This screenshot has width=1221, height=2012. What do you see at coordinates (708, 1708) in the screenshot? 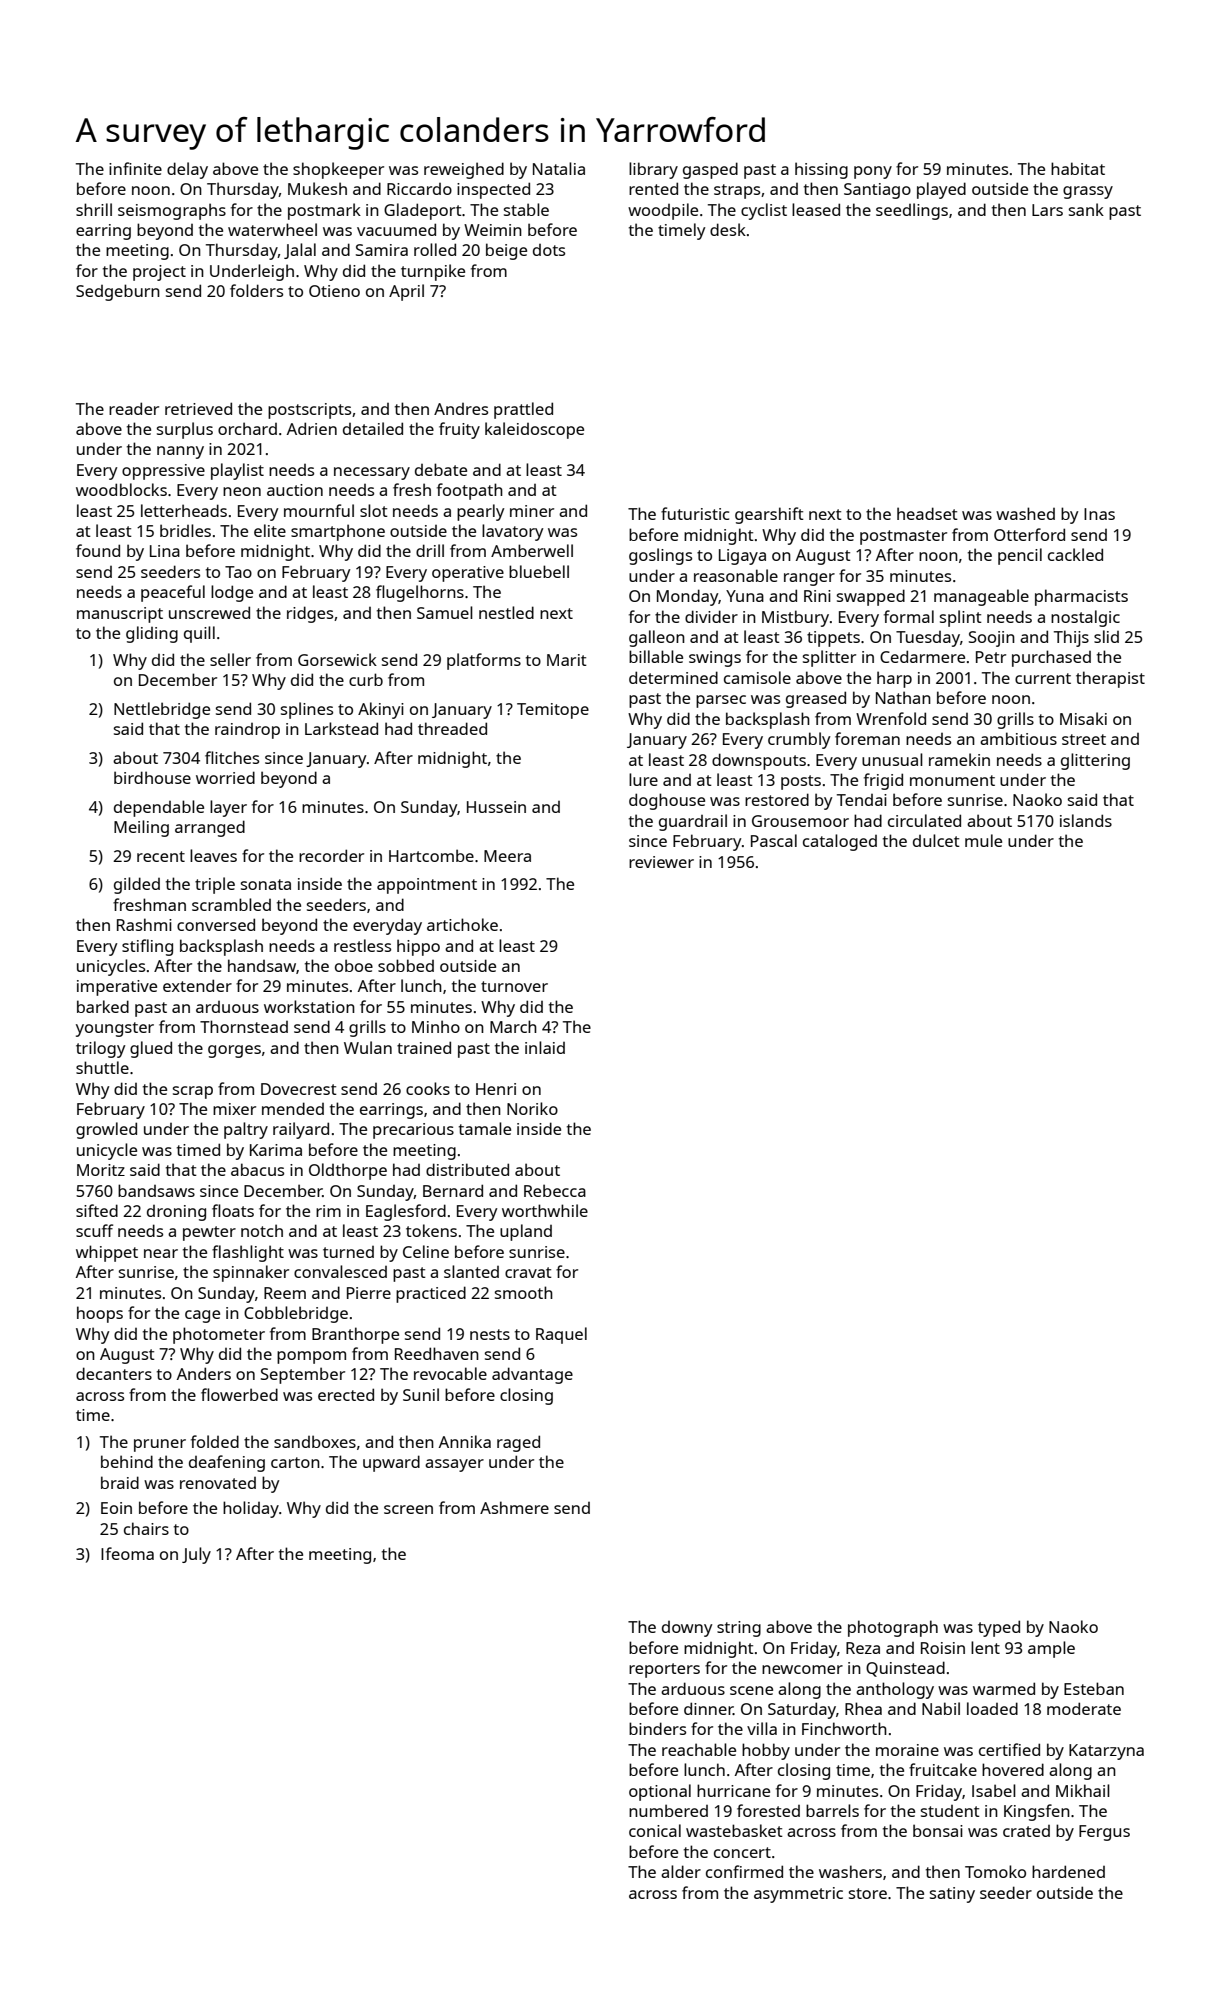
I see `dinner` at bounding box center [708, 1708].
